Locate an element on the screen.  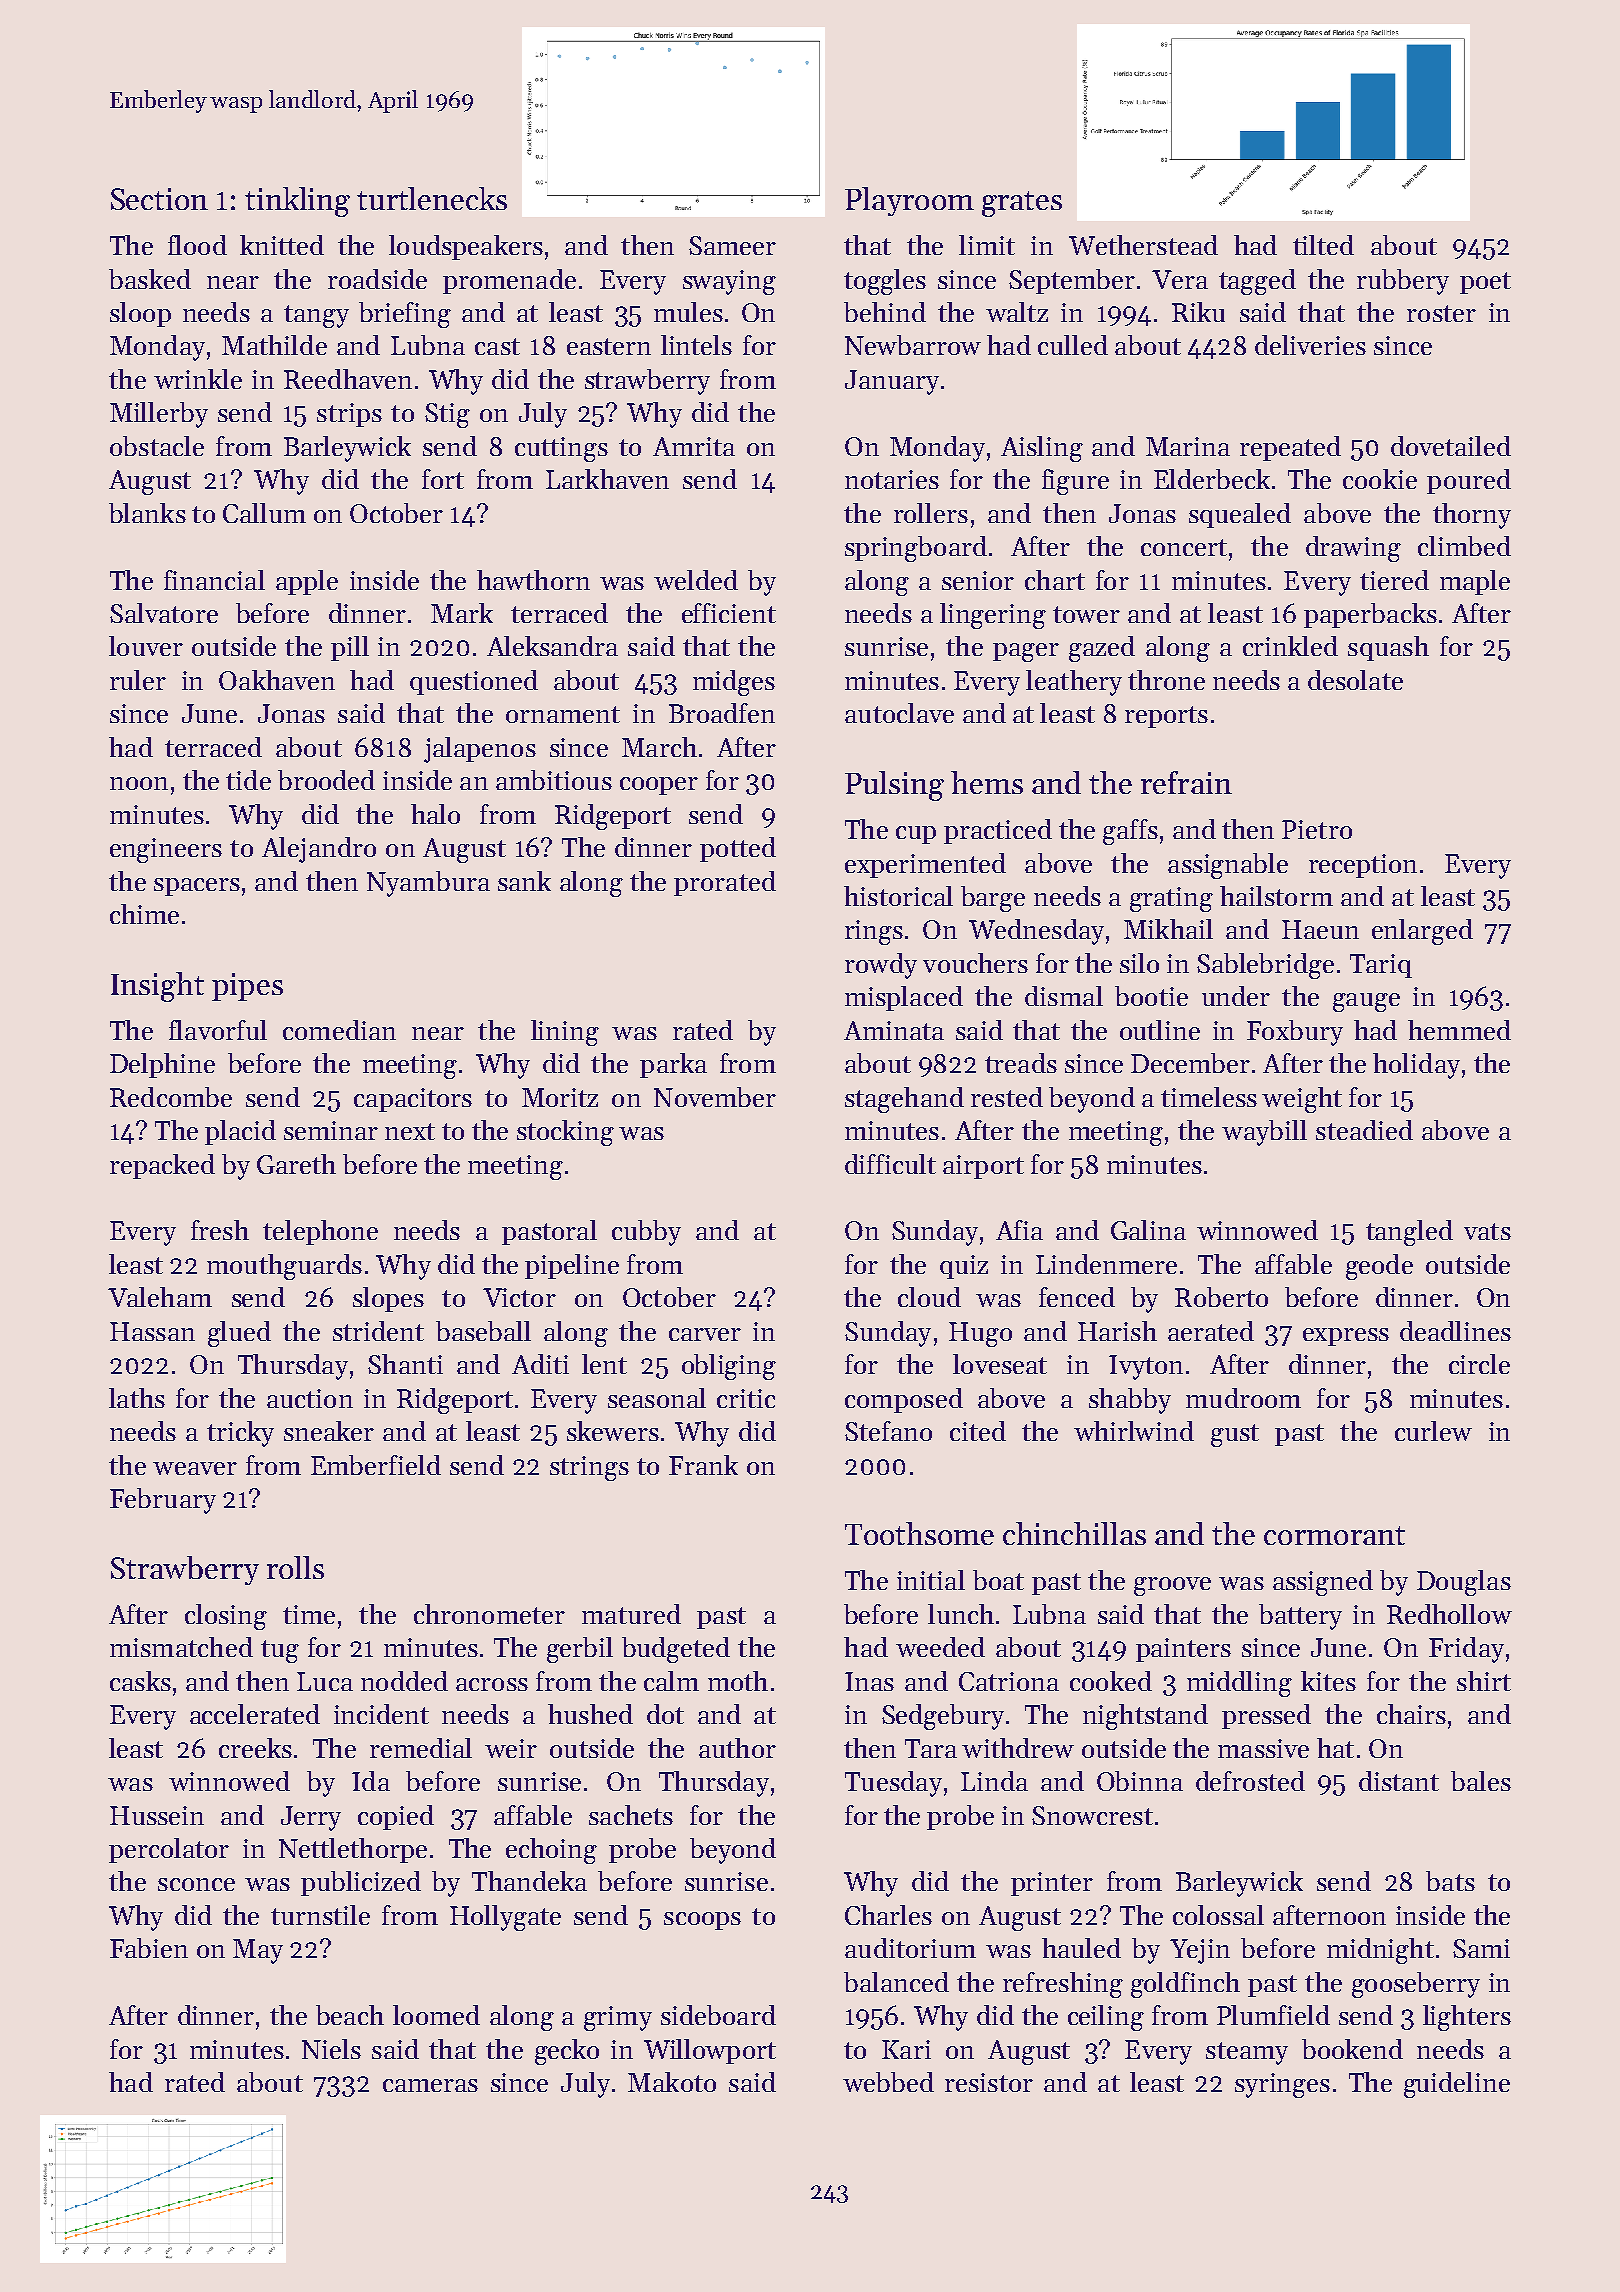
Insight is located at coordinates (157, 987).
